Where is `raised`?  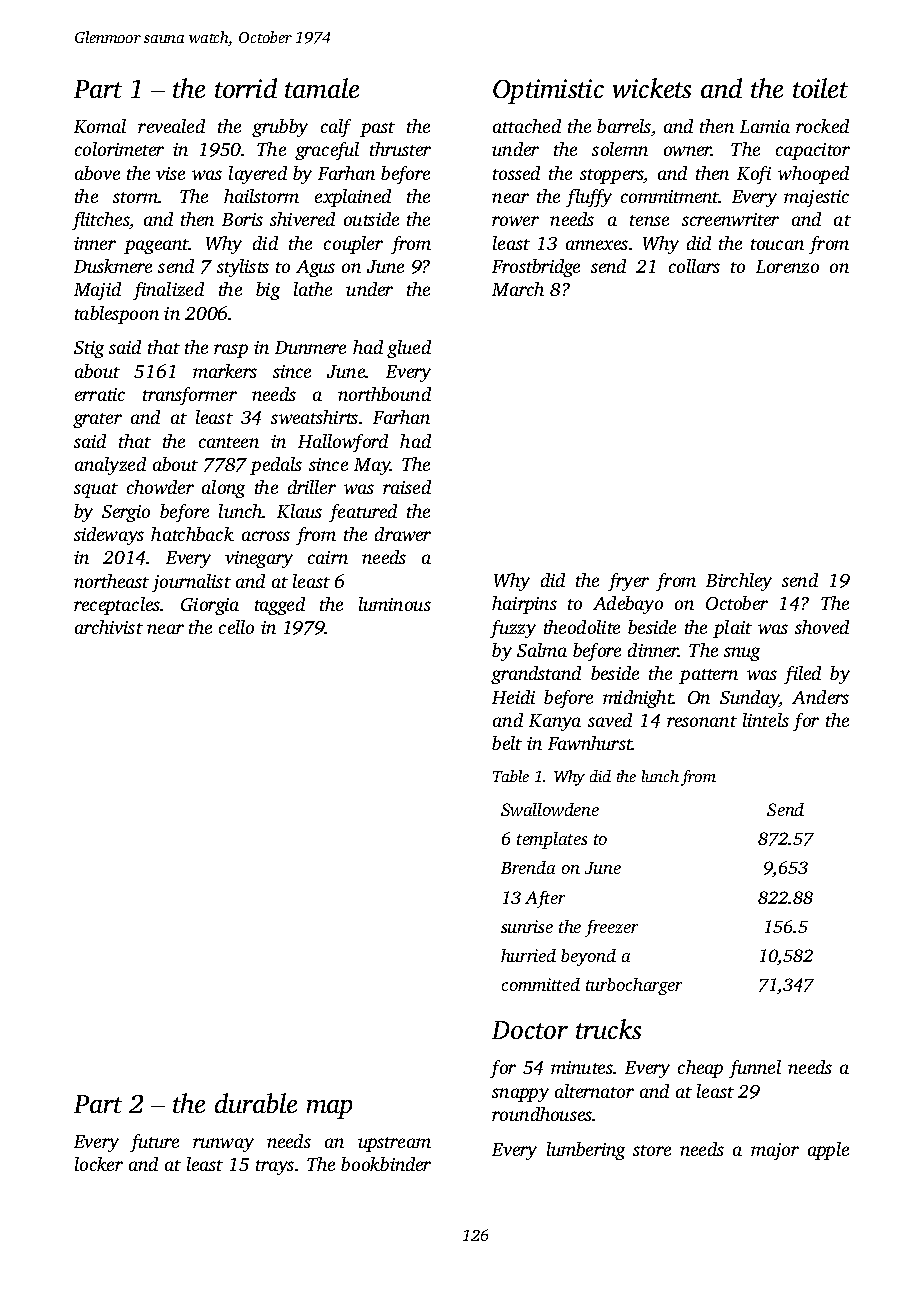 raised is located at coordinates (407, 487).
